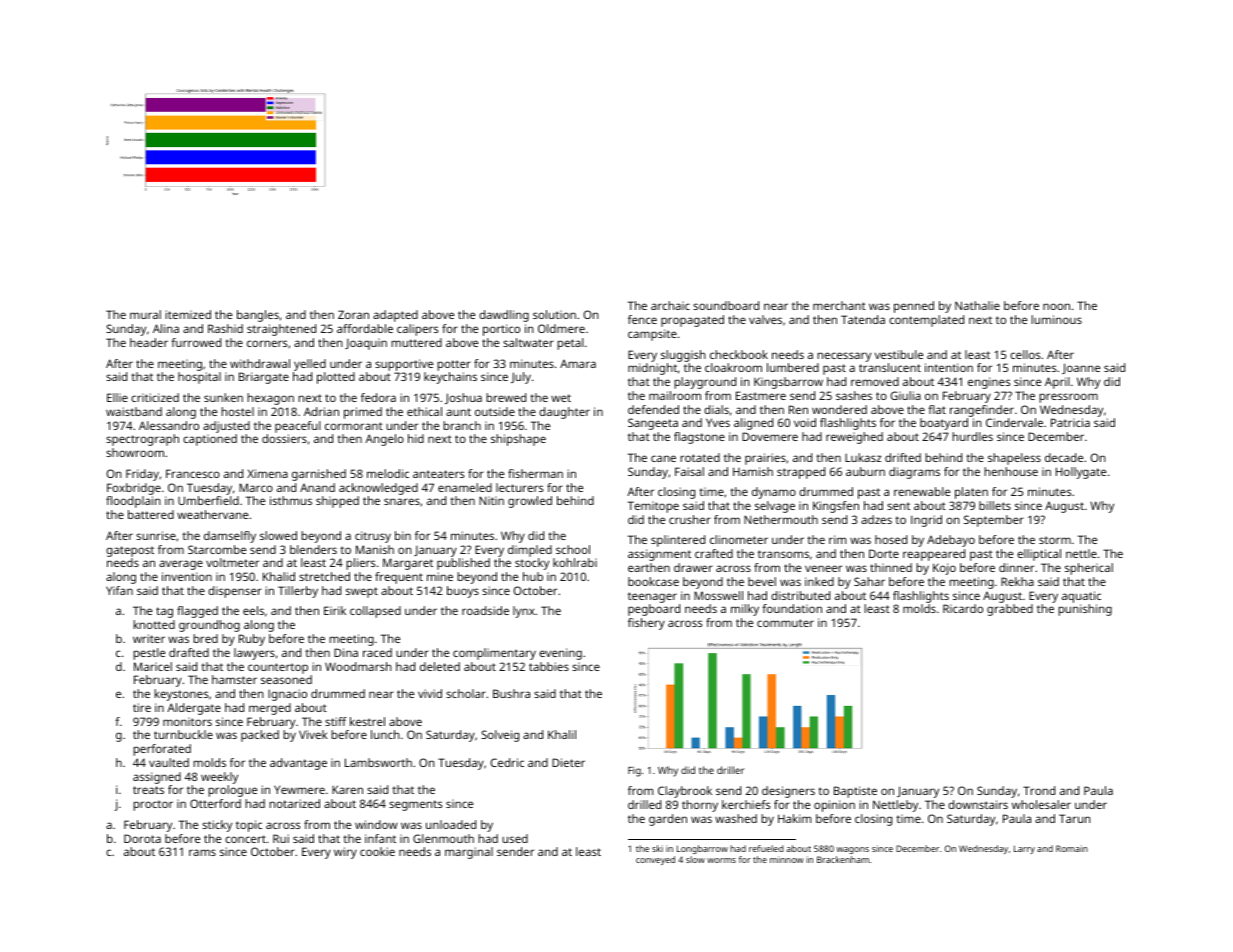 This page has width=1233, height=952. I want to click on tire, so click(142, 707).
